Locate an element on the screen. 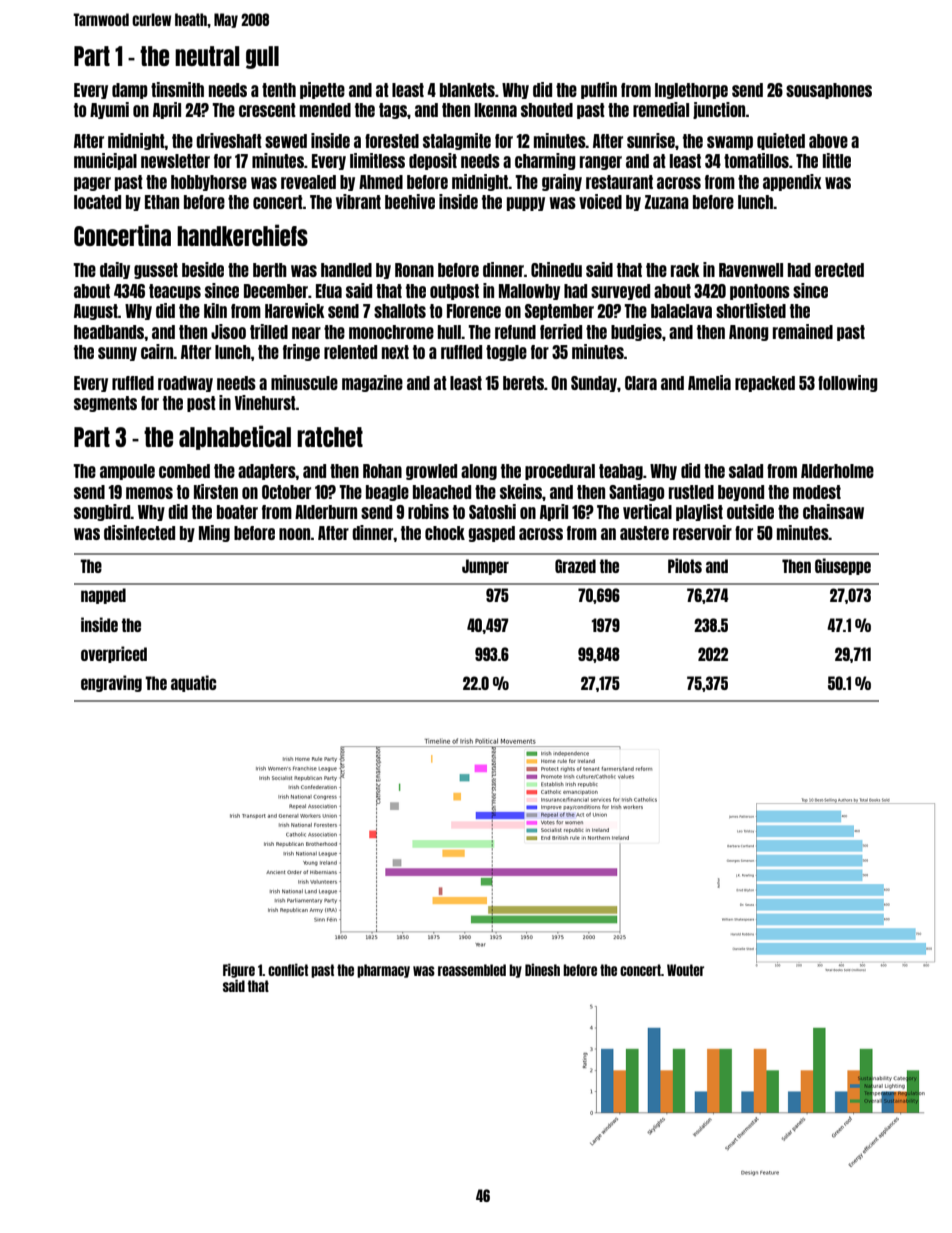 This screenshot has width=952, height=1233. pharmacy is located at coordinates (383, 971).
